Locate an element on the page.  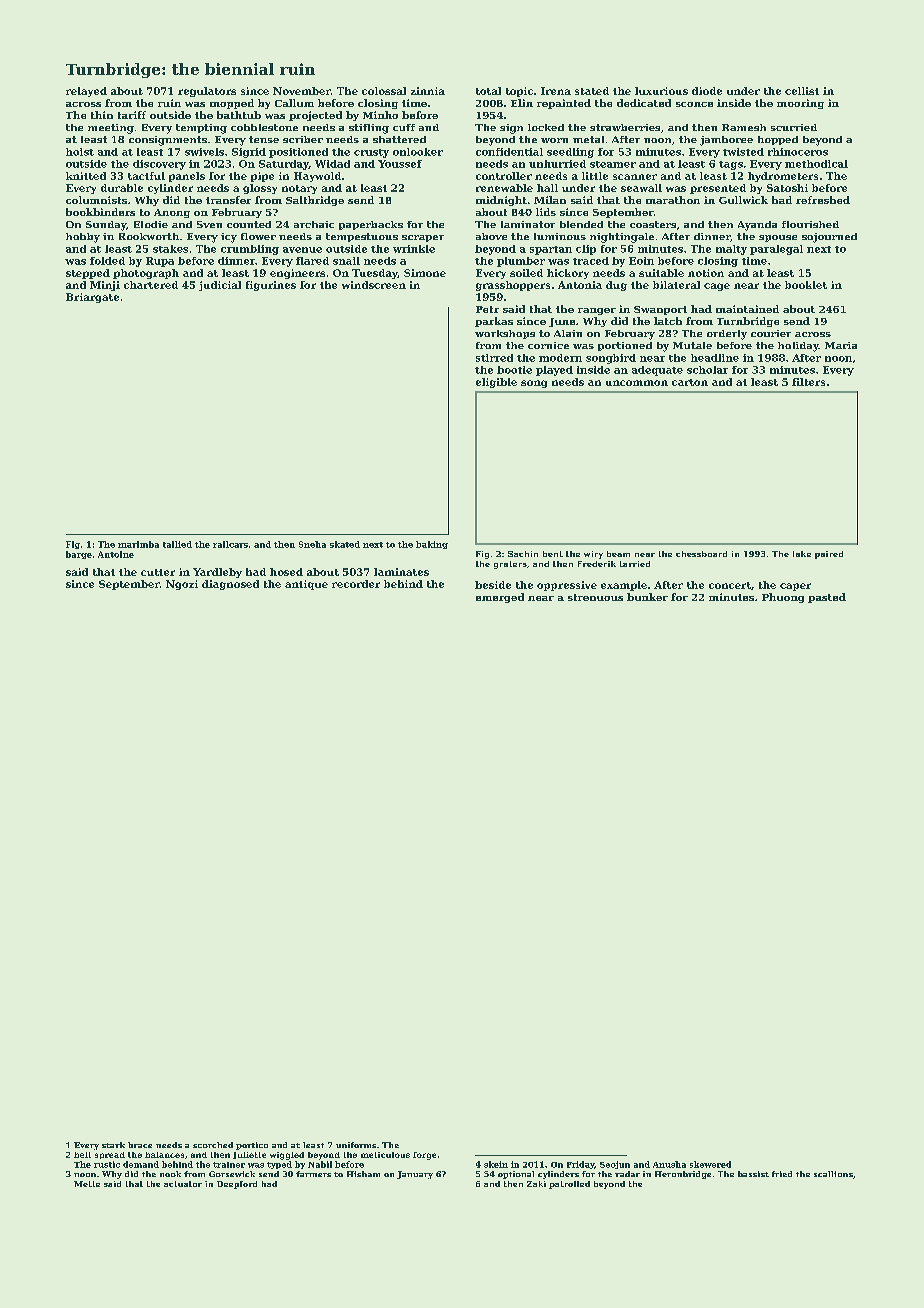
portico is located at coordinates (252, 1146).
